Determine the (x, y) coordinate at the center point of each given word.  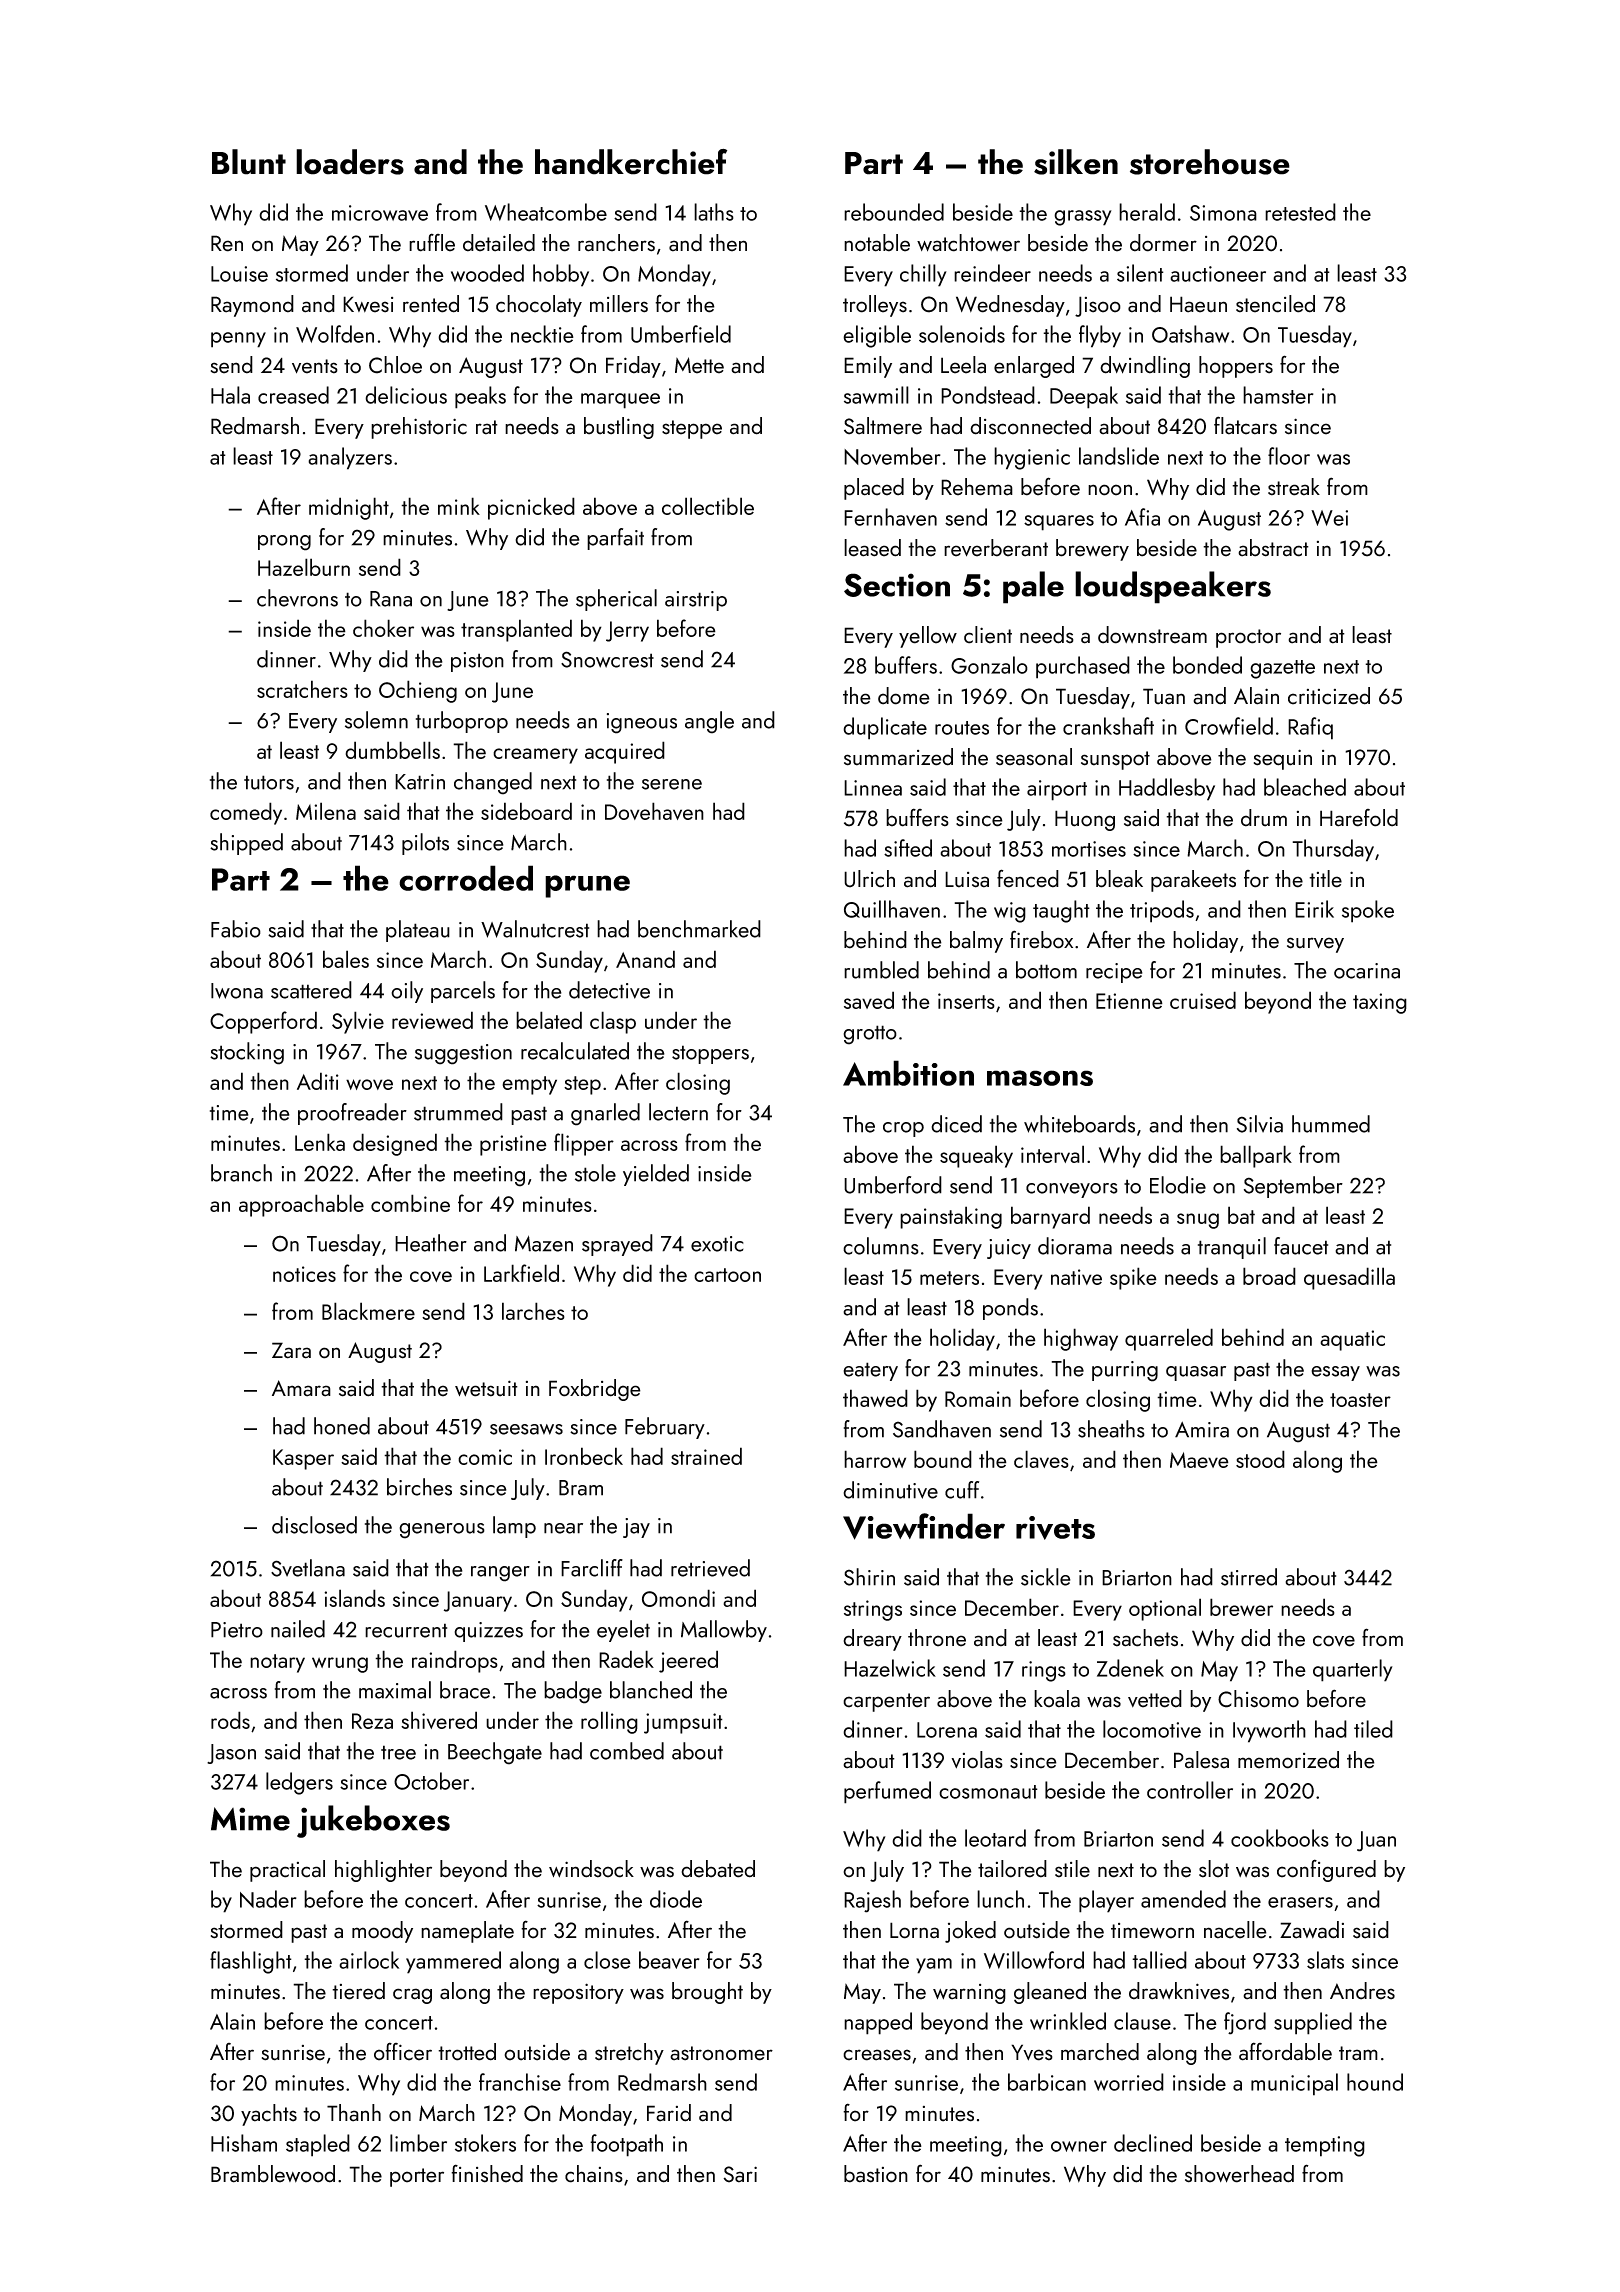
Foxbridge (595, 1390)
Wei (1329, 518)
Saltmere (883, 426)
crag (412, 1996)
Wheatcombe (546, 212)
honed (342, 1426)
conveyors (1072, 1190)
